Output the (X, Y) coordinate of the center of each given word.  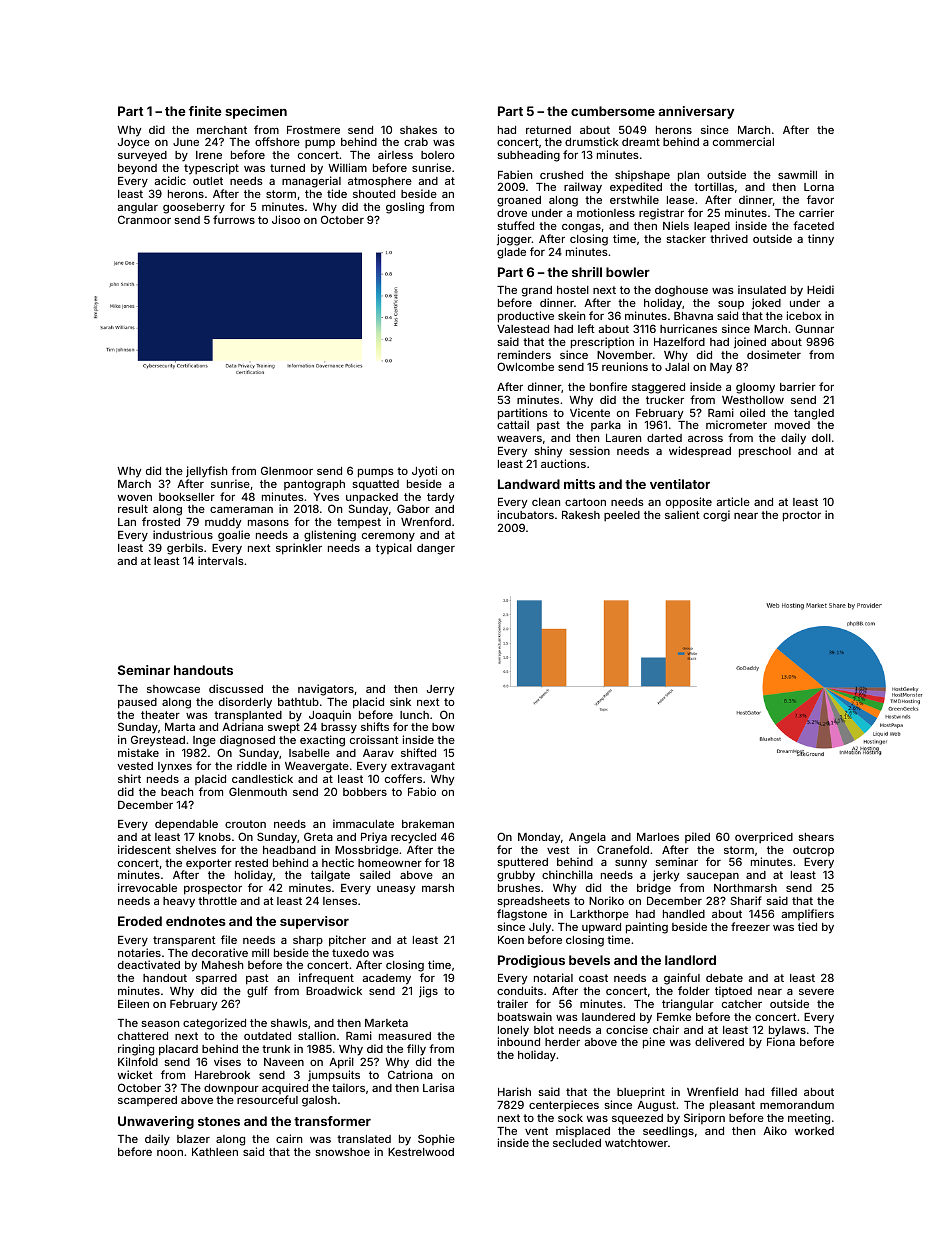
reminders (524, 354)
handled (684, 914)
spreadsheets (533, 902)
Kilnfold (138, 1061)
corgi (716, 516)
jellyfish (206, 472)
